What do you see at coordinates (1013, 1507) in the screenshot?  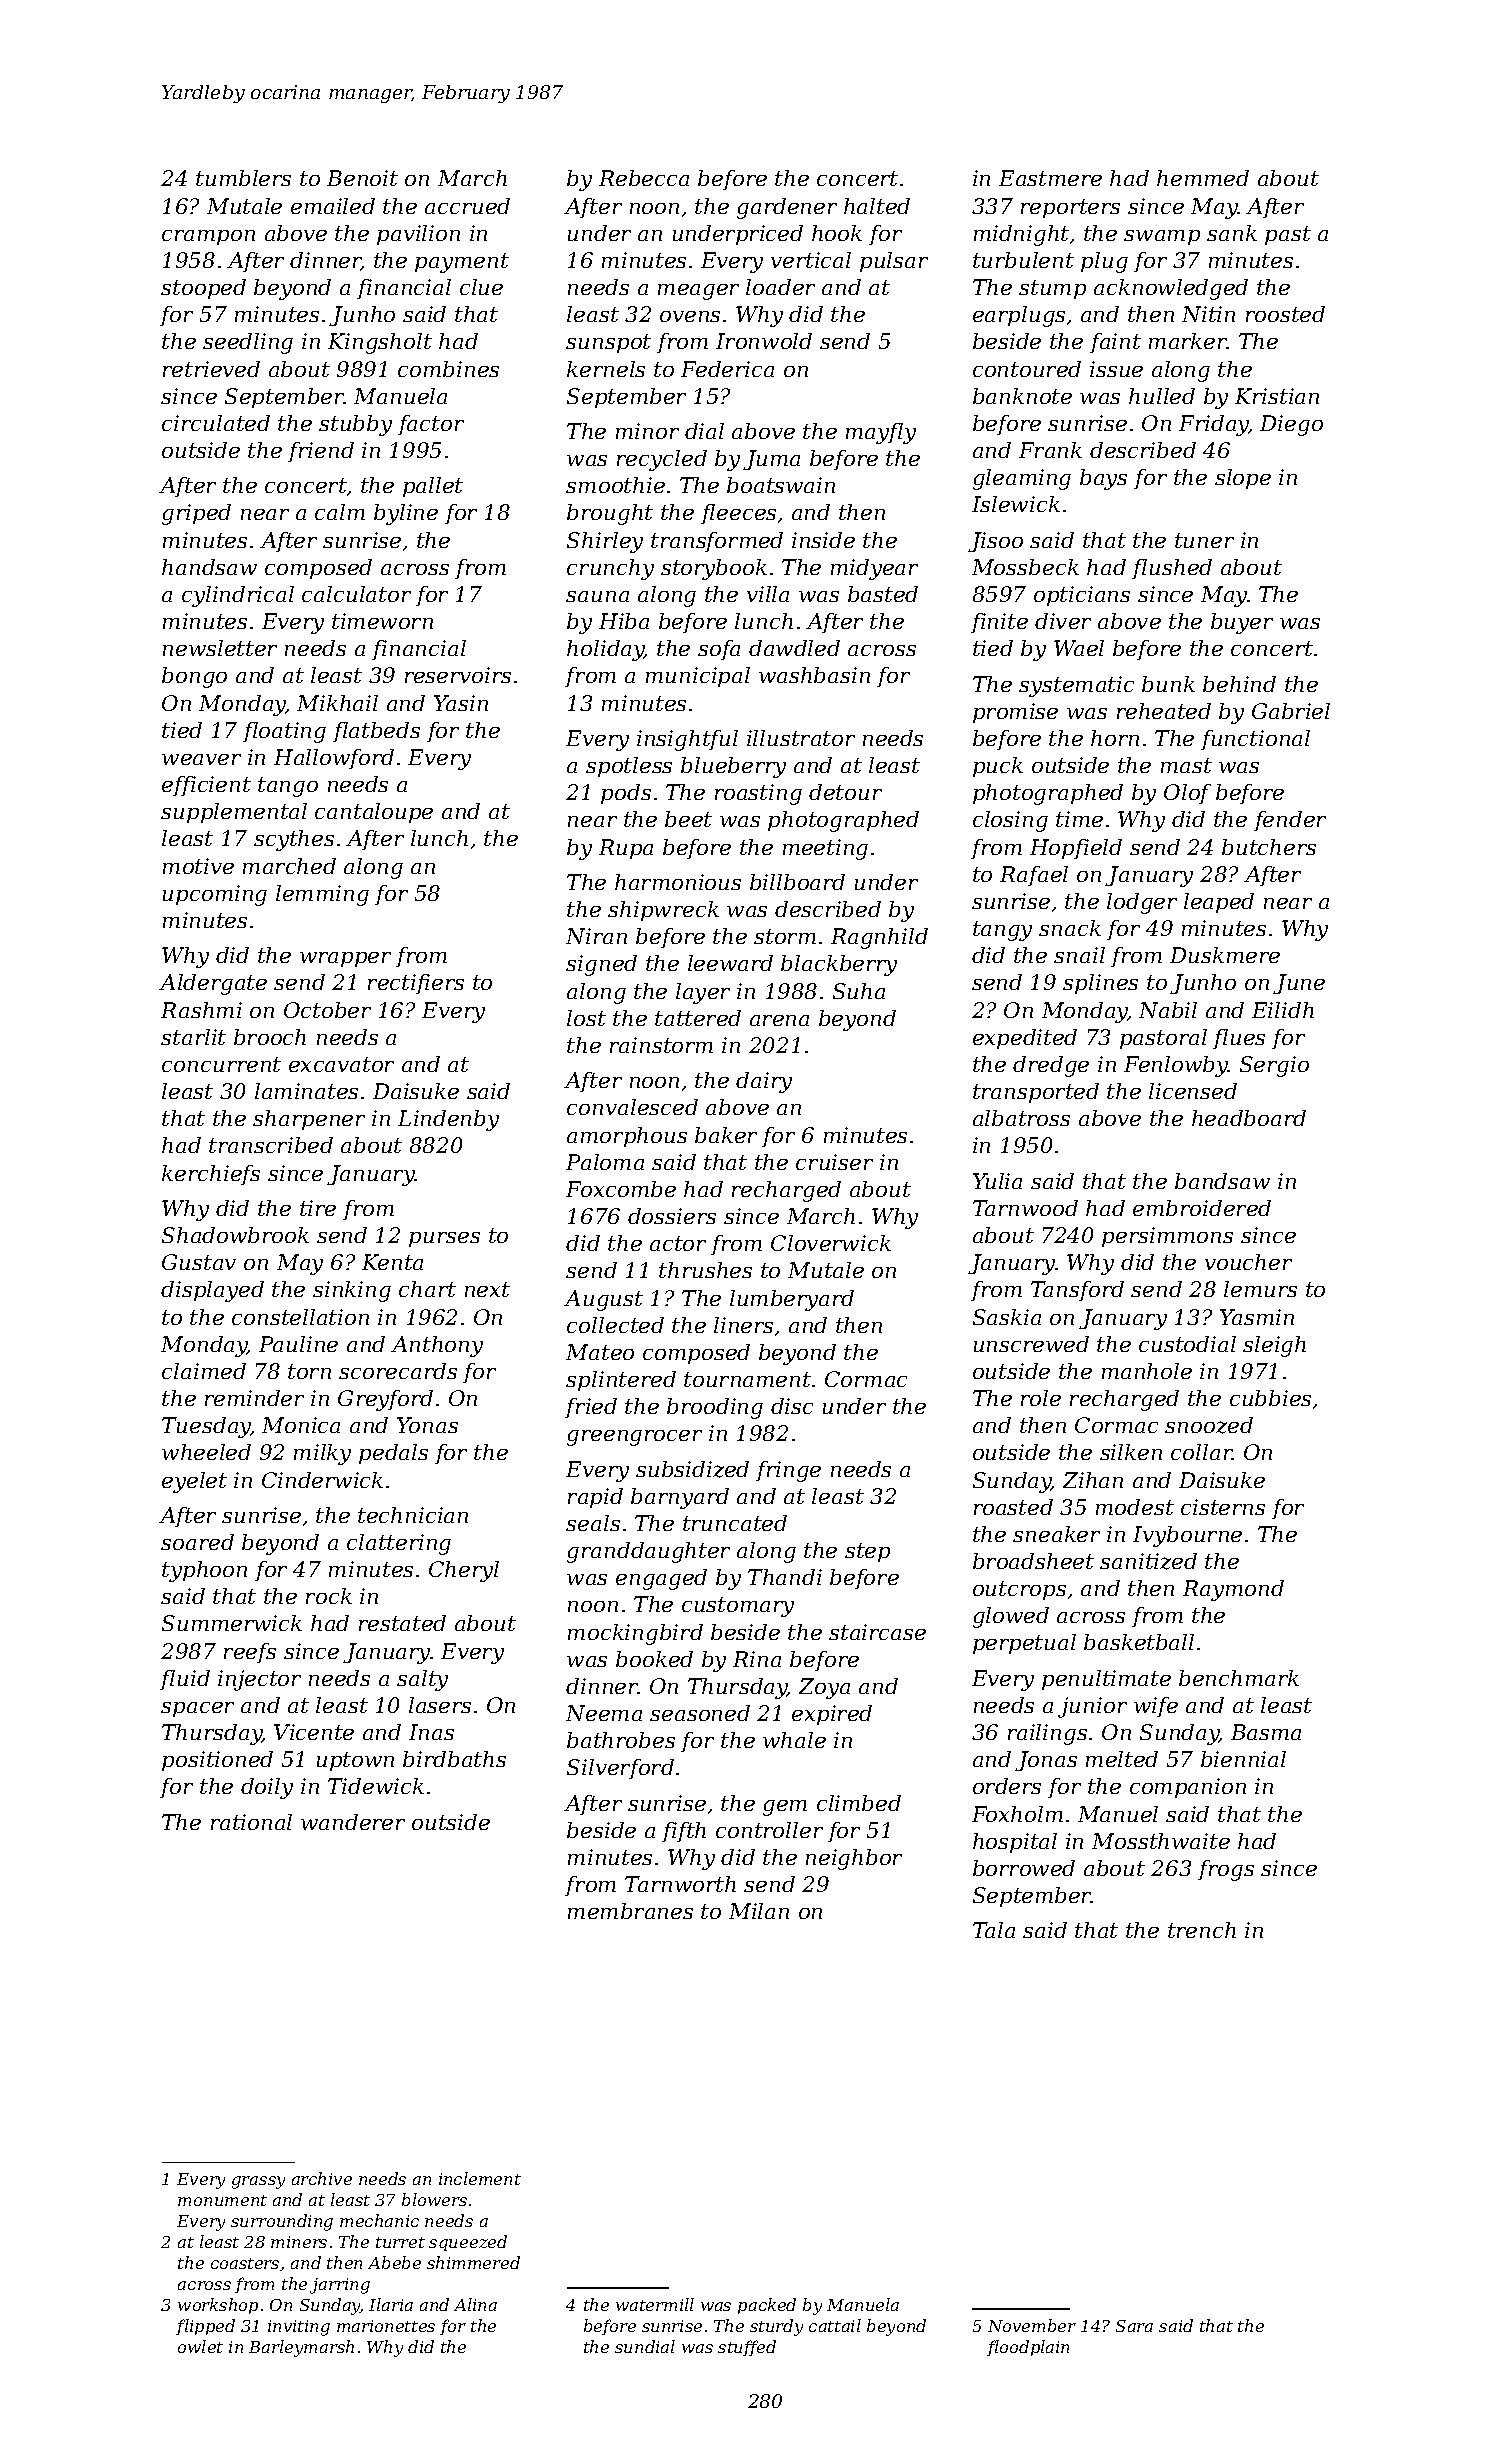 I see `roasted` at bounding box center [1013, 1507].
